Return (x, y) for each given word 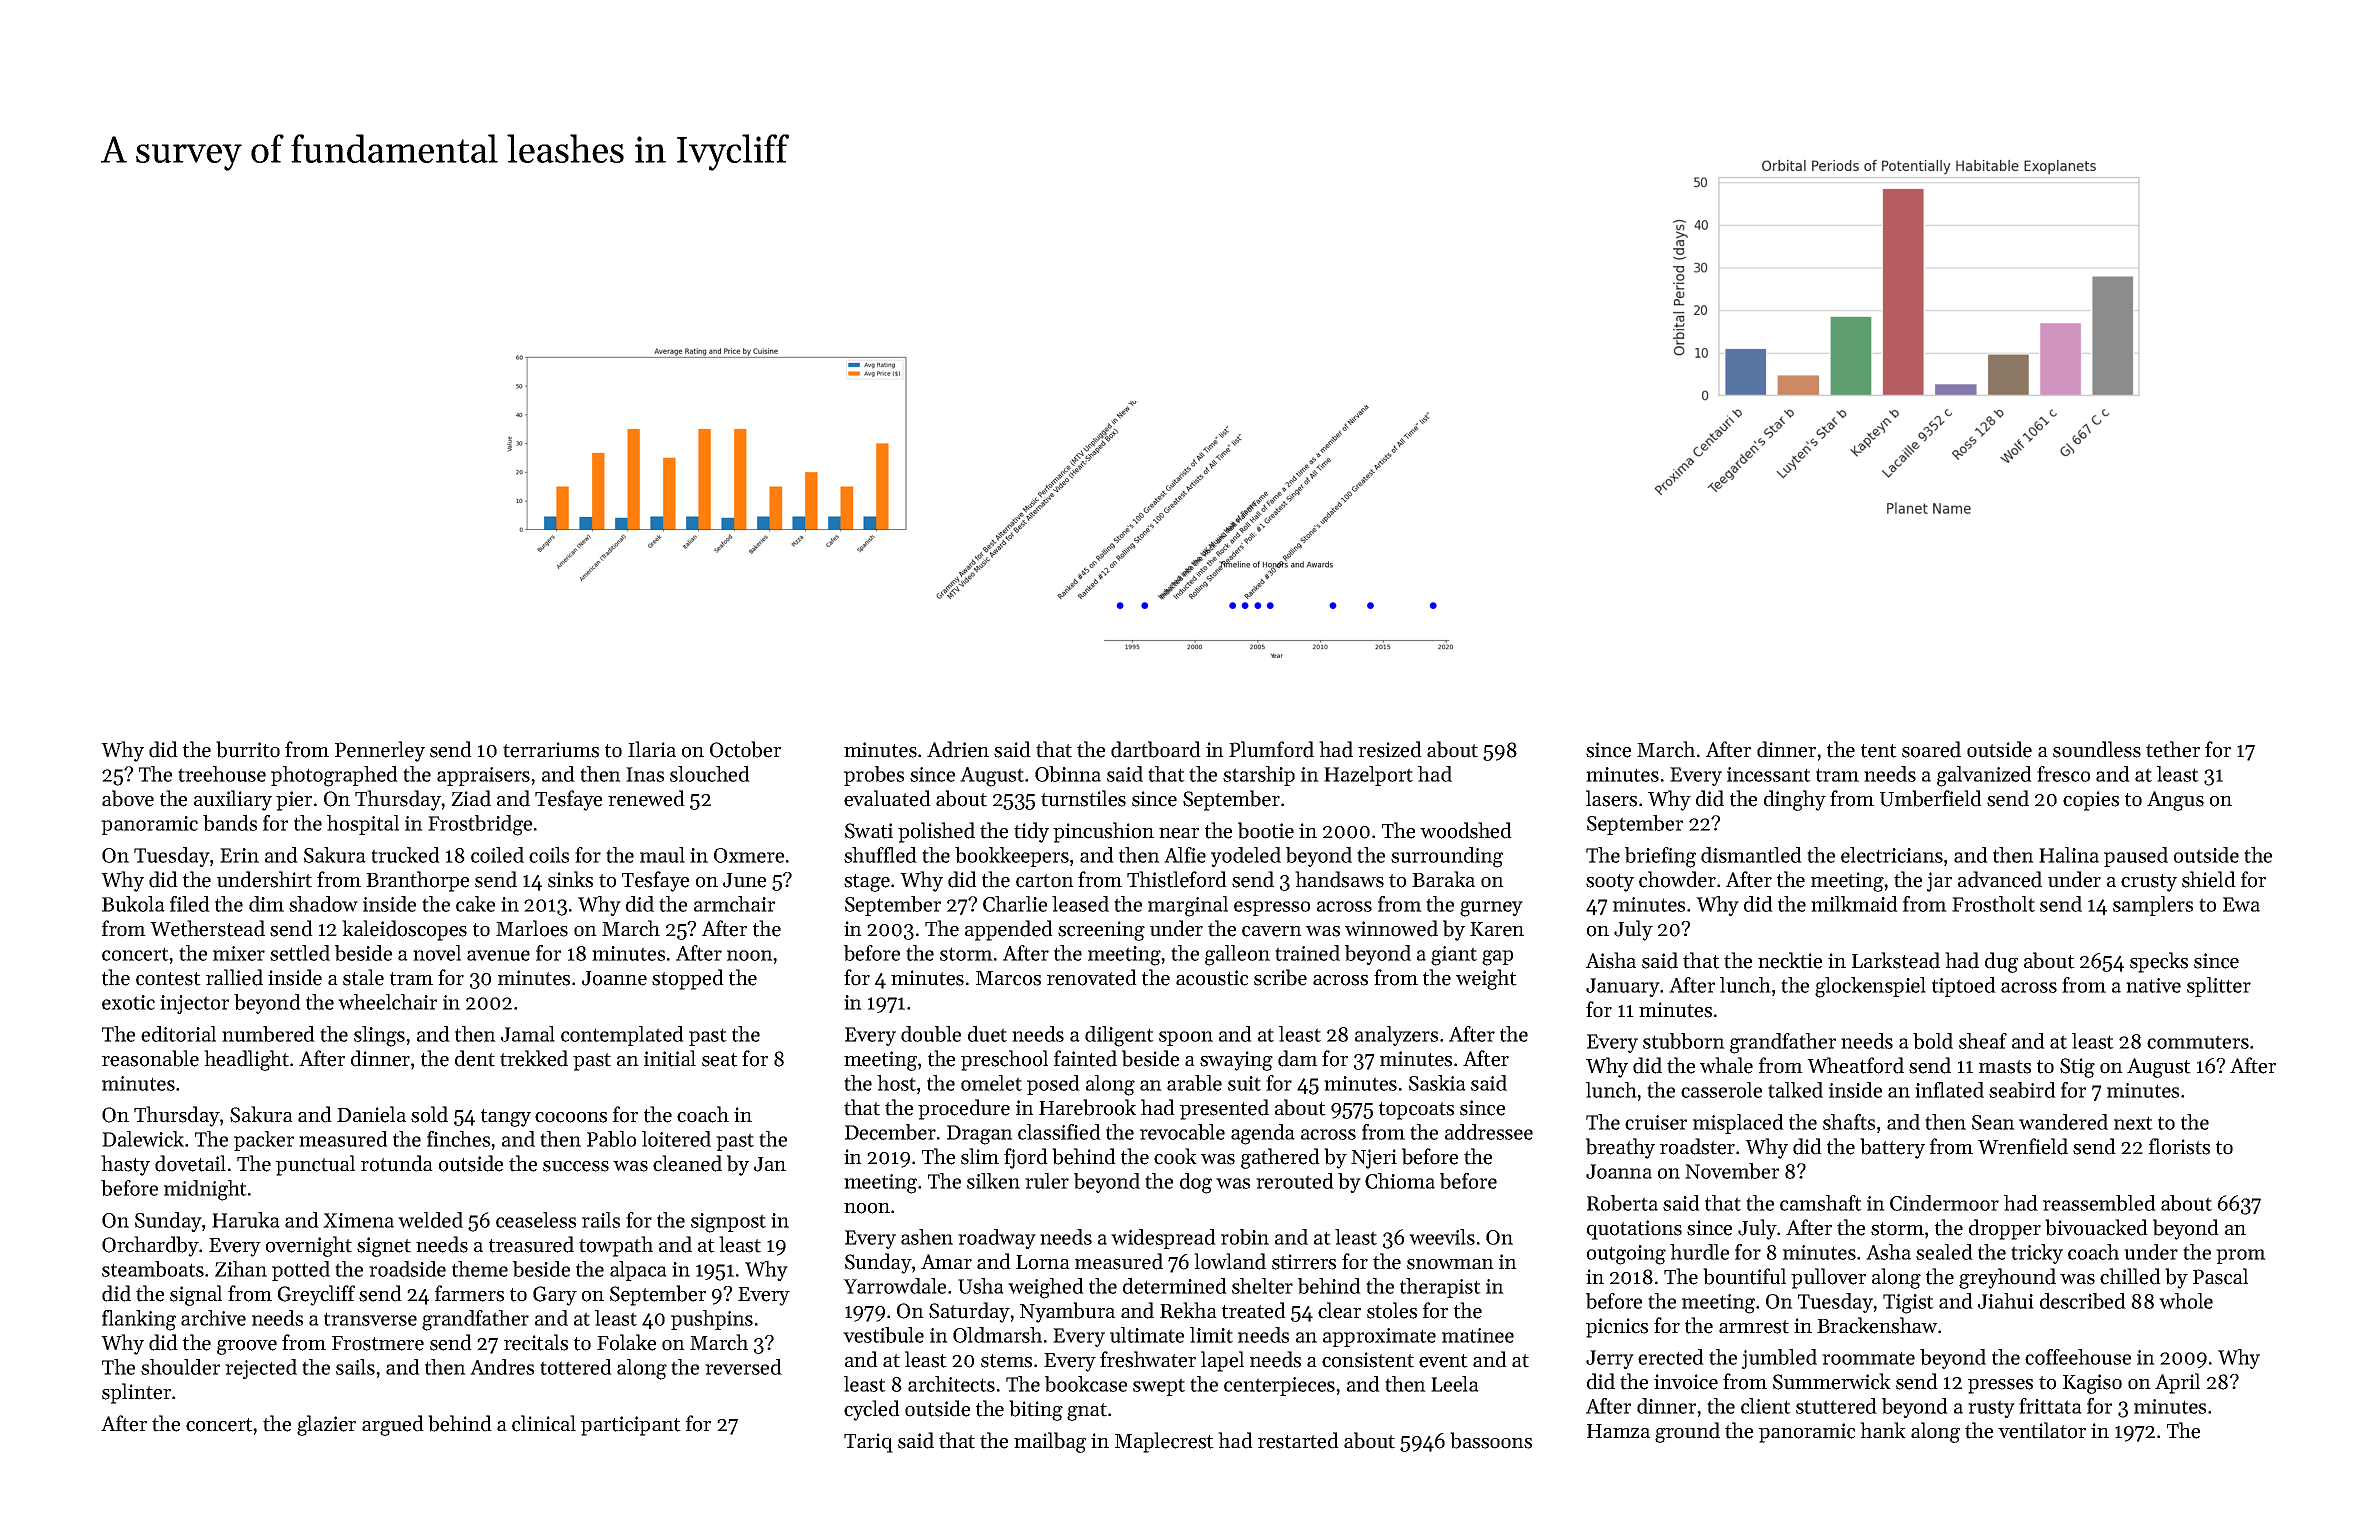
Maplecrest (1164, 1442)
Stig (2077, 1068)
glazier (326, 1425)
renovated (1092, 977)
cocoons (571, 1117)
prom (2241, 1256)
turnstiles (1083, 798)
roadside (407, 1269)
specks (2159, 962)
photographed (334, 776)
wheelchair (387, 1002)
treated (1254, 1310)
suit (1244, 1083)
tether (2173, 749)
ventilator (2042, 1430)
